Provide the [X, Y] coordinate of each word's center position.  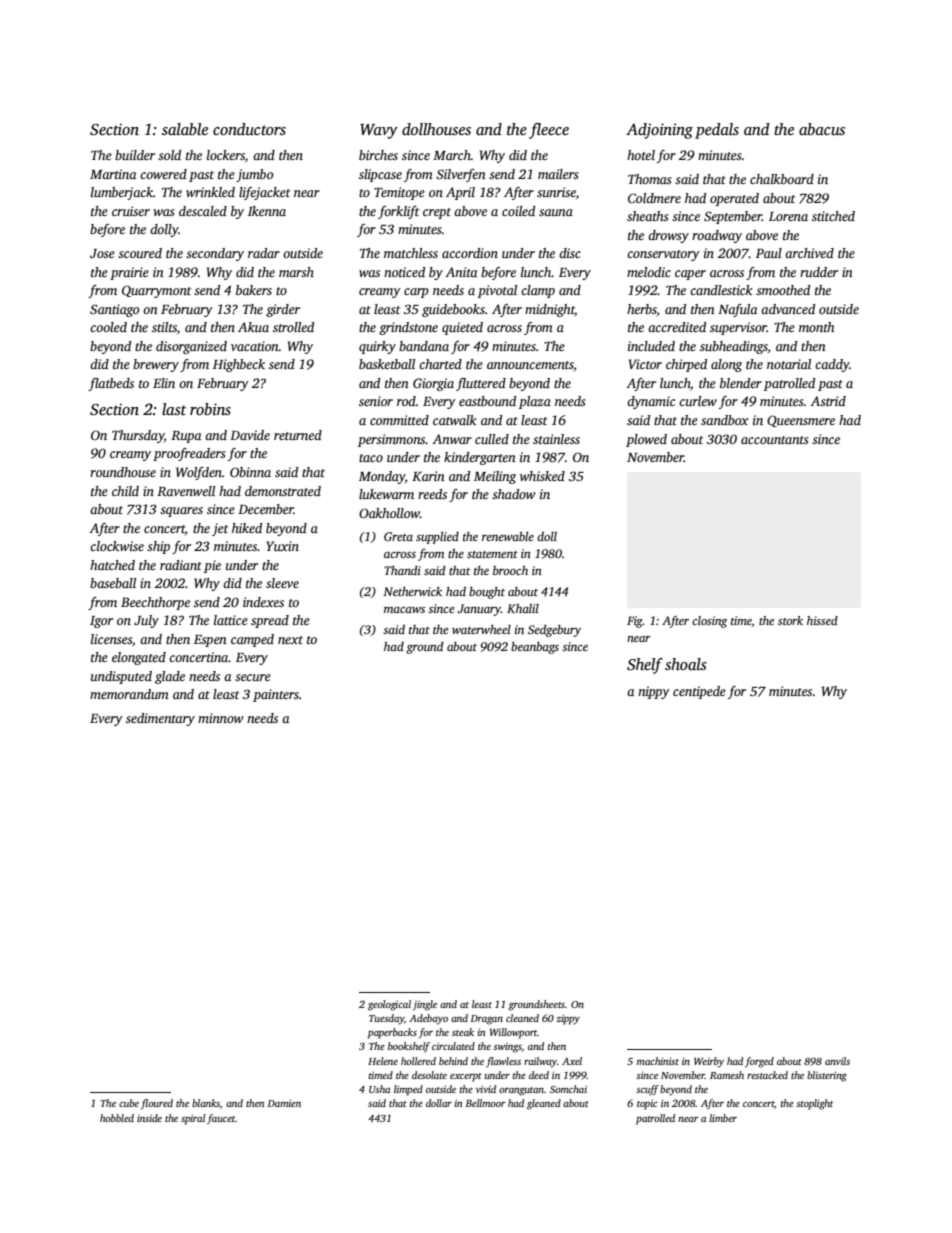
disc [570, 253]
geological [389, 1005]
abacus [822, 129]
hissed [822, 620]
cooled [108, 327]
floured [157, 1104]
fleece [549, 131]
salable [185, 129]
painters [276, 695]
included [651, 346]
